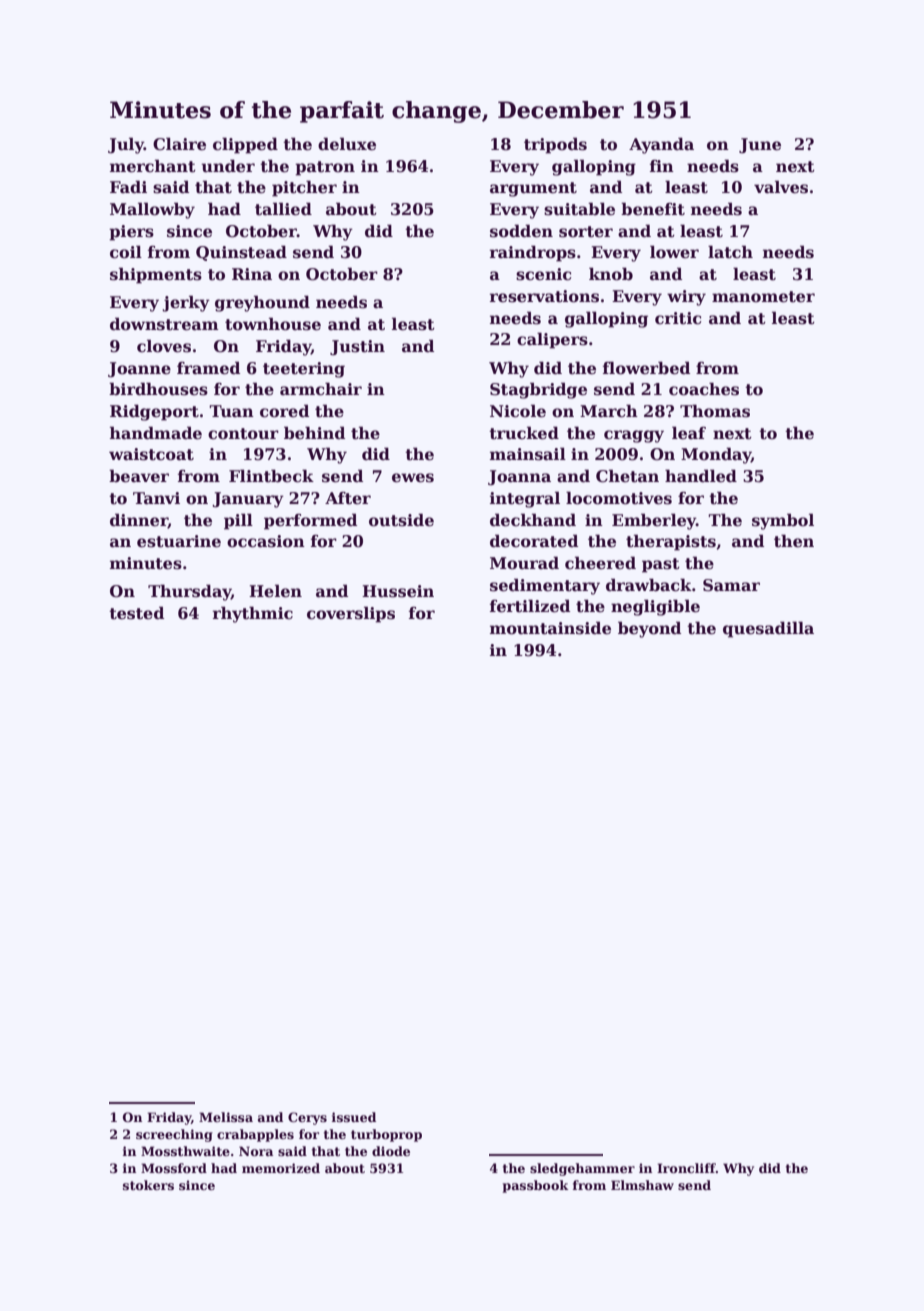 The image size is (924, 1311). Describe the element at coordinates (768, 629) in the image. I see `quesadilla` at that location.
